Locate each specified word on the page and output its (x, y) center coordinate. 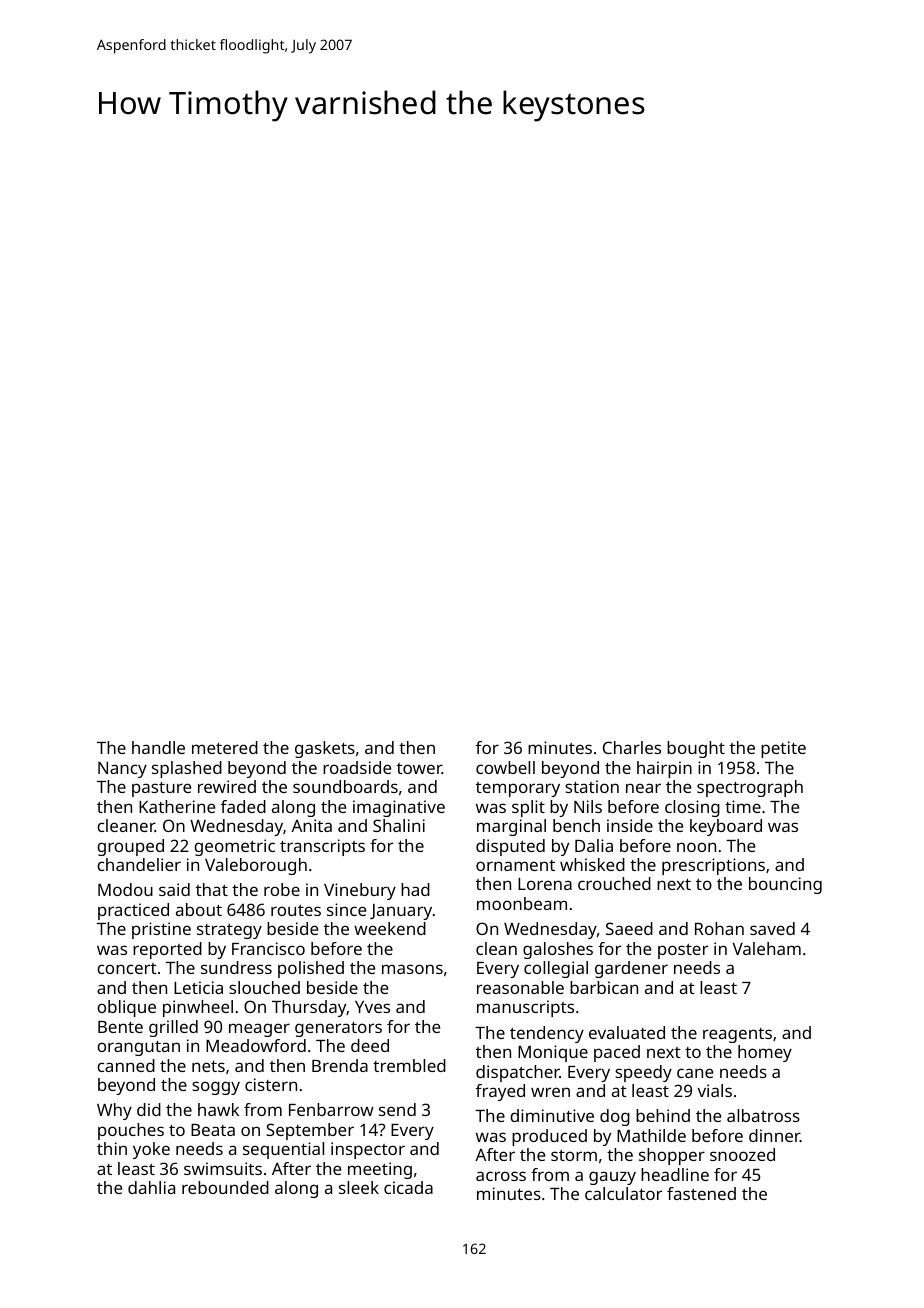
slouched (264, 987)
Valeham (766, 948)
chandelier (139, 864)
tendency (547, 1034)
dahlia (151, 1187)
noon (696, 847)
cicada (408, 1187)
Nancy (122, 770)
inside (630, 825)
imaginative (399, 808)
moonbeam (522, 903)
